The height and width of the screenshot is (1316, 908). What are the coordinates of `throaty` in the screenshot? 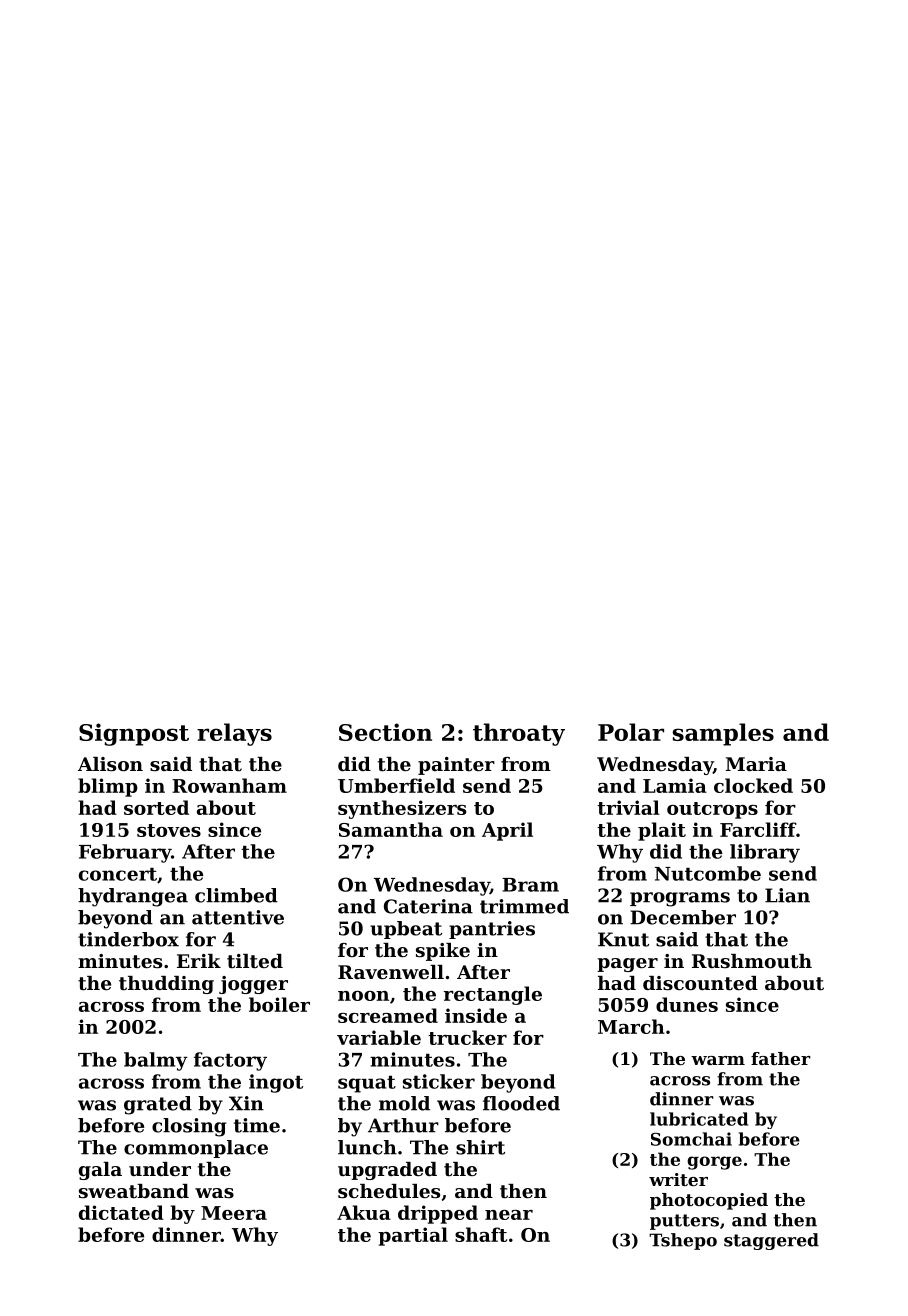 It's located at (519, 734).
